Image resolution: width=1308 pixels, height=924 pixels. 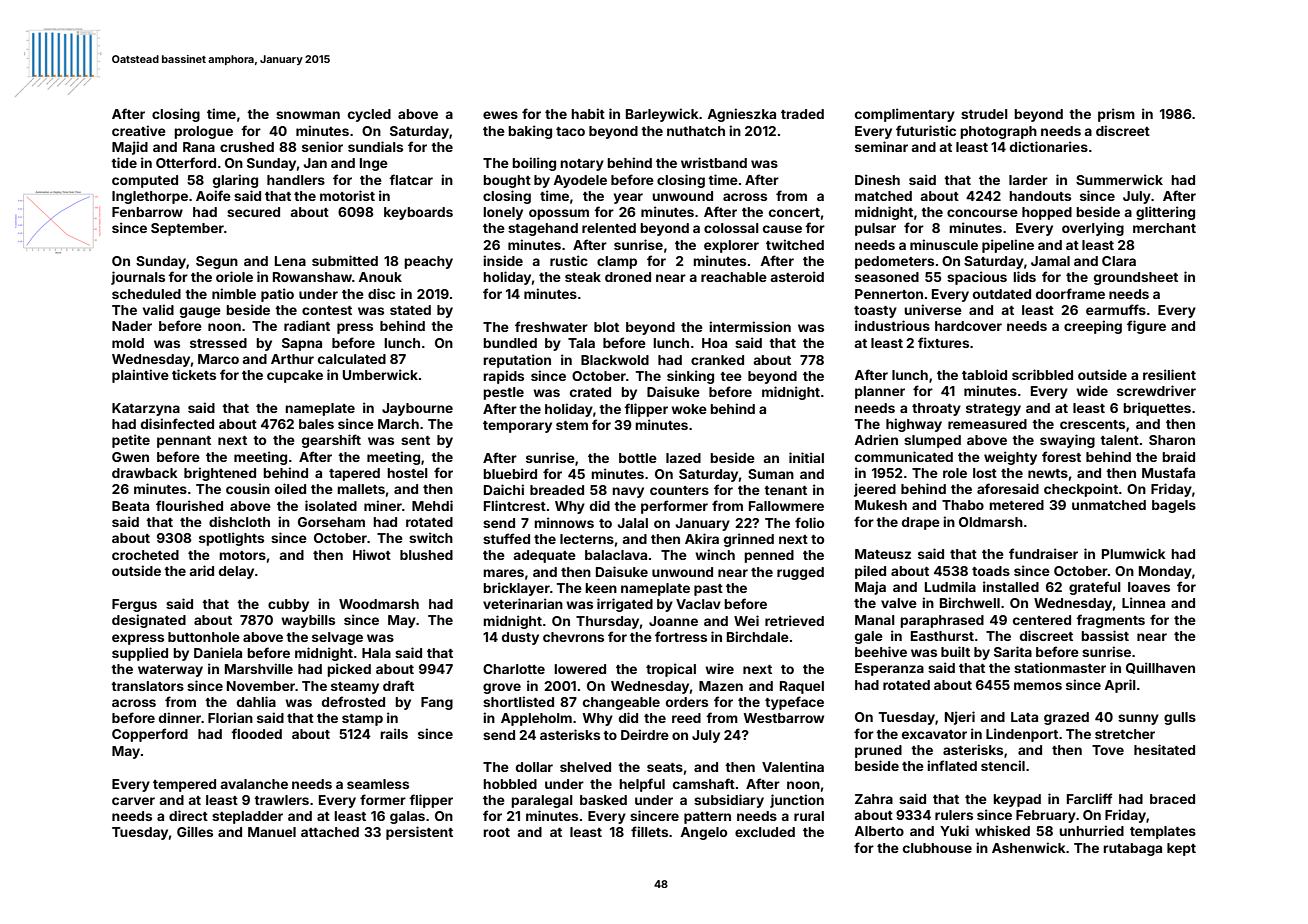 I want to click on chevrons, so click(x=573, y=637).
